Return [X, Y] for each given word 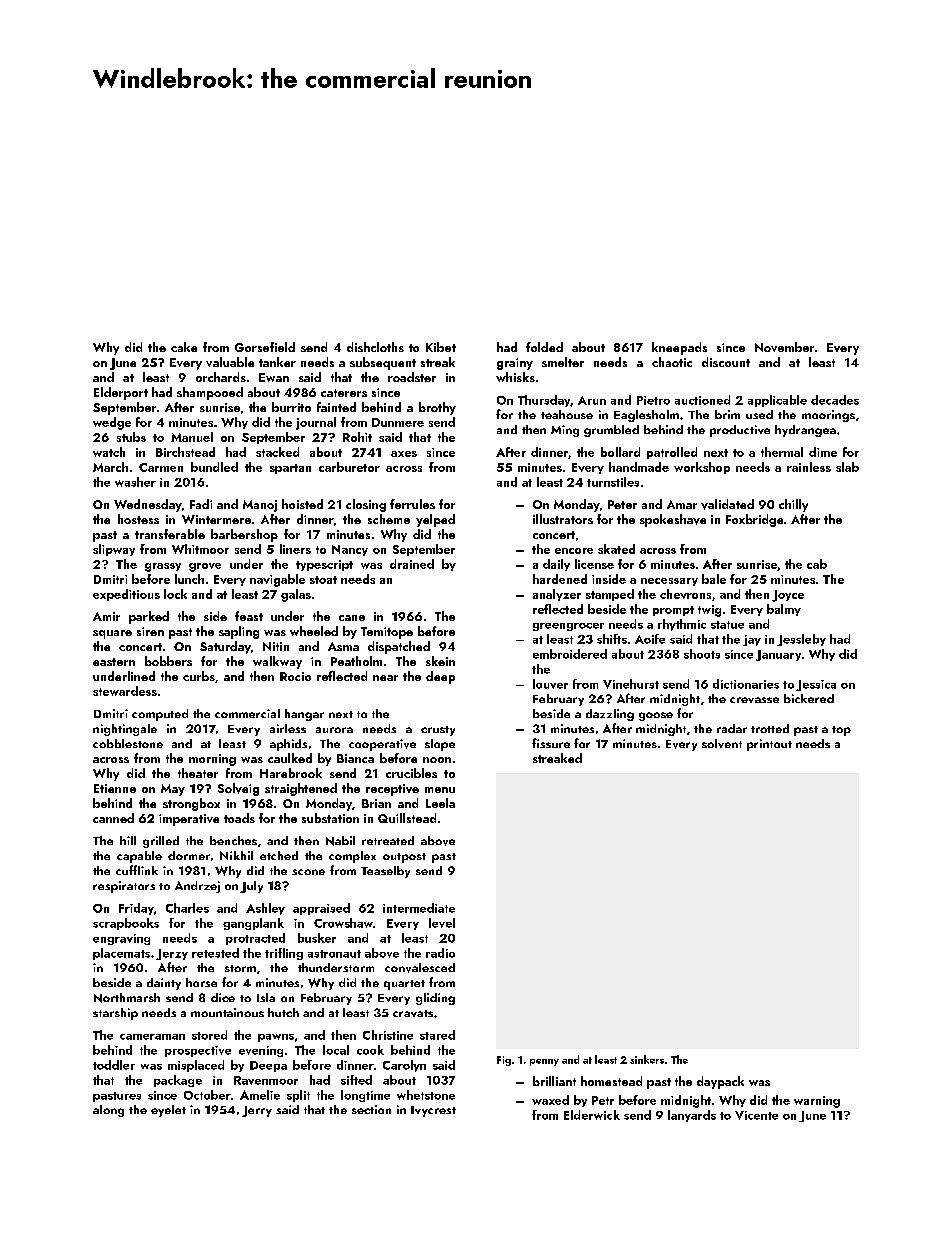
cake [184, 347]
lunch [189, 579]
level [442, 923]
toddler [114, 1065]
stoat [323, 580]
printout [769, 745]
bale [714, 579]
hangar [304, 715]
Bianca [355, 758]
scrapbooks [126, 924]
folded [544, 347]
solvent [722, 743]
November [784, 347]
